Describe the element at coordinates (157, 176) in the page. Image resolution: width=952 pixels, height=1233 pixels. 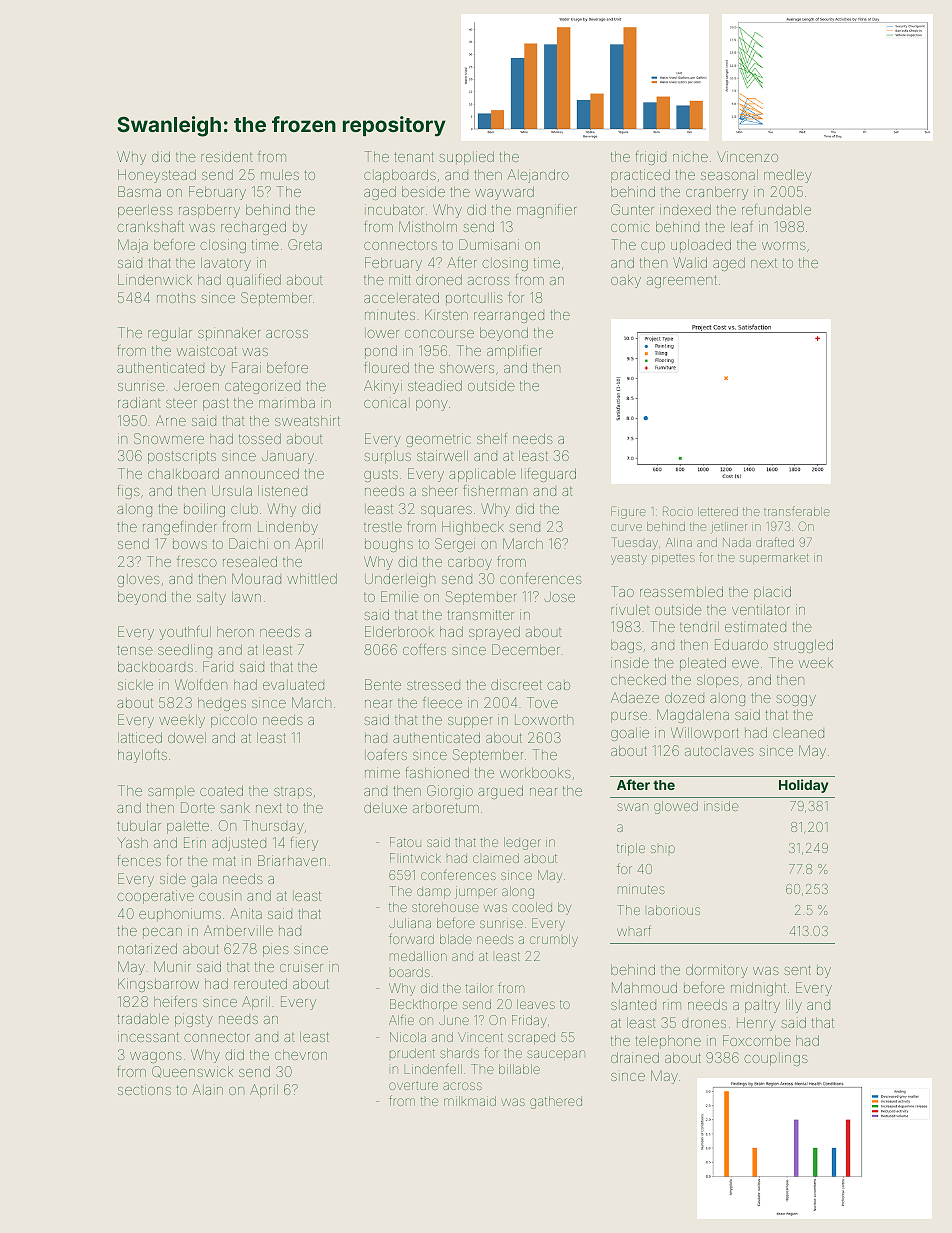
I see `Honeystead` at that location.
